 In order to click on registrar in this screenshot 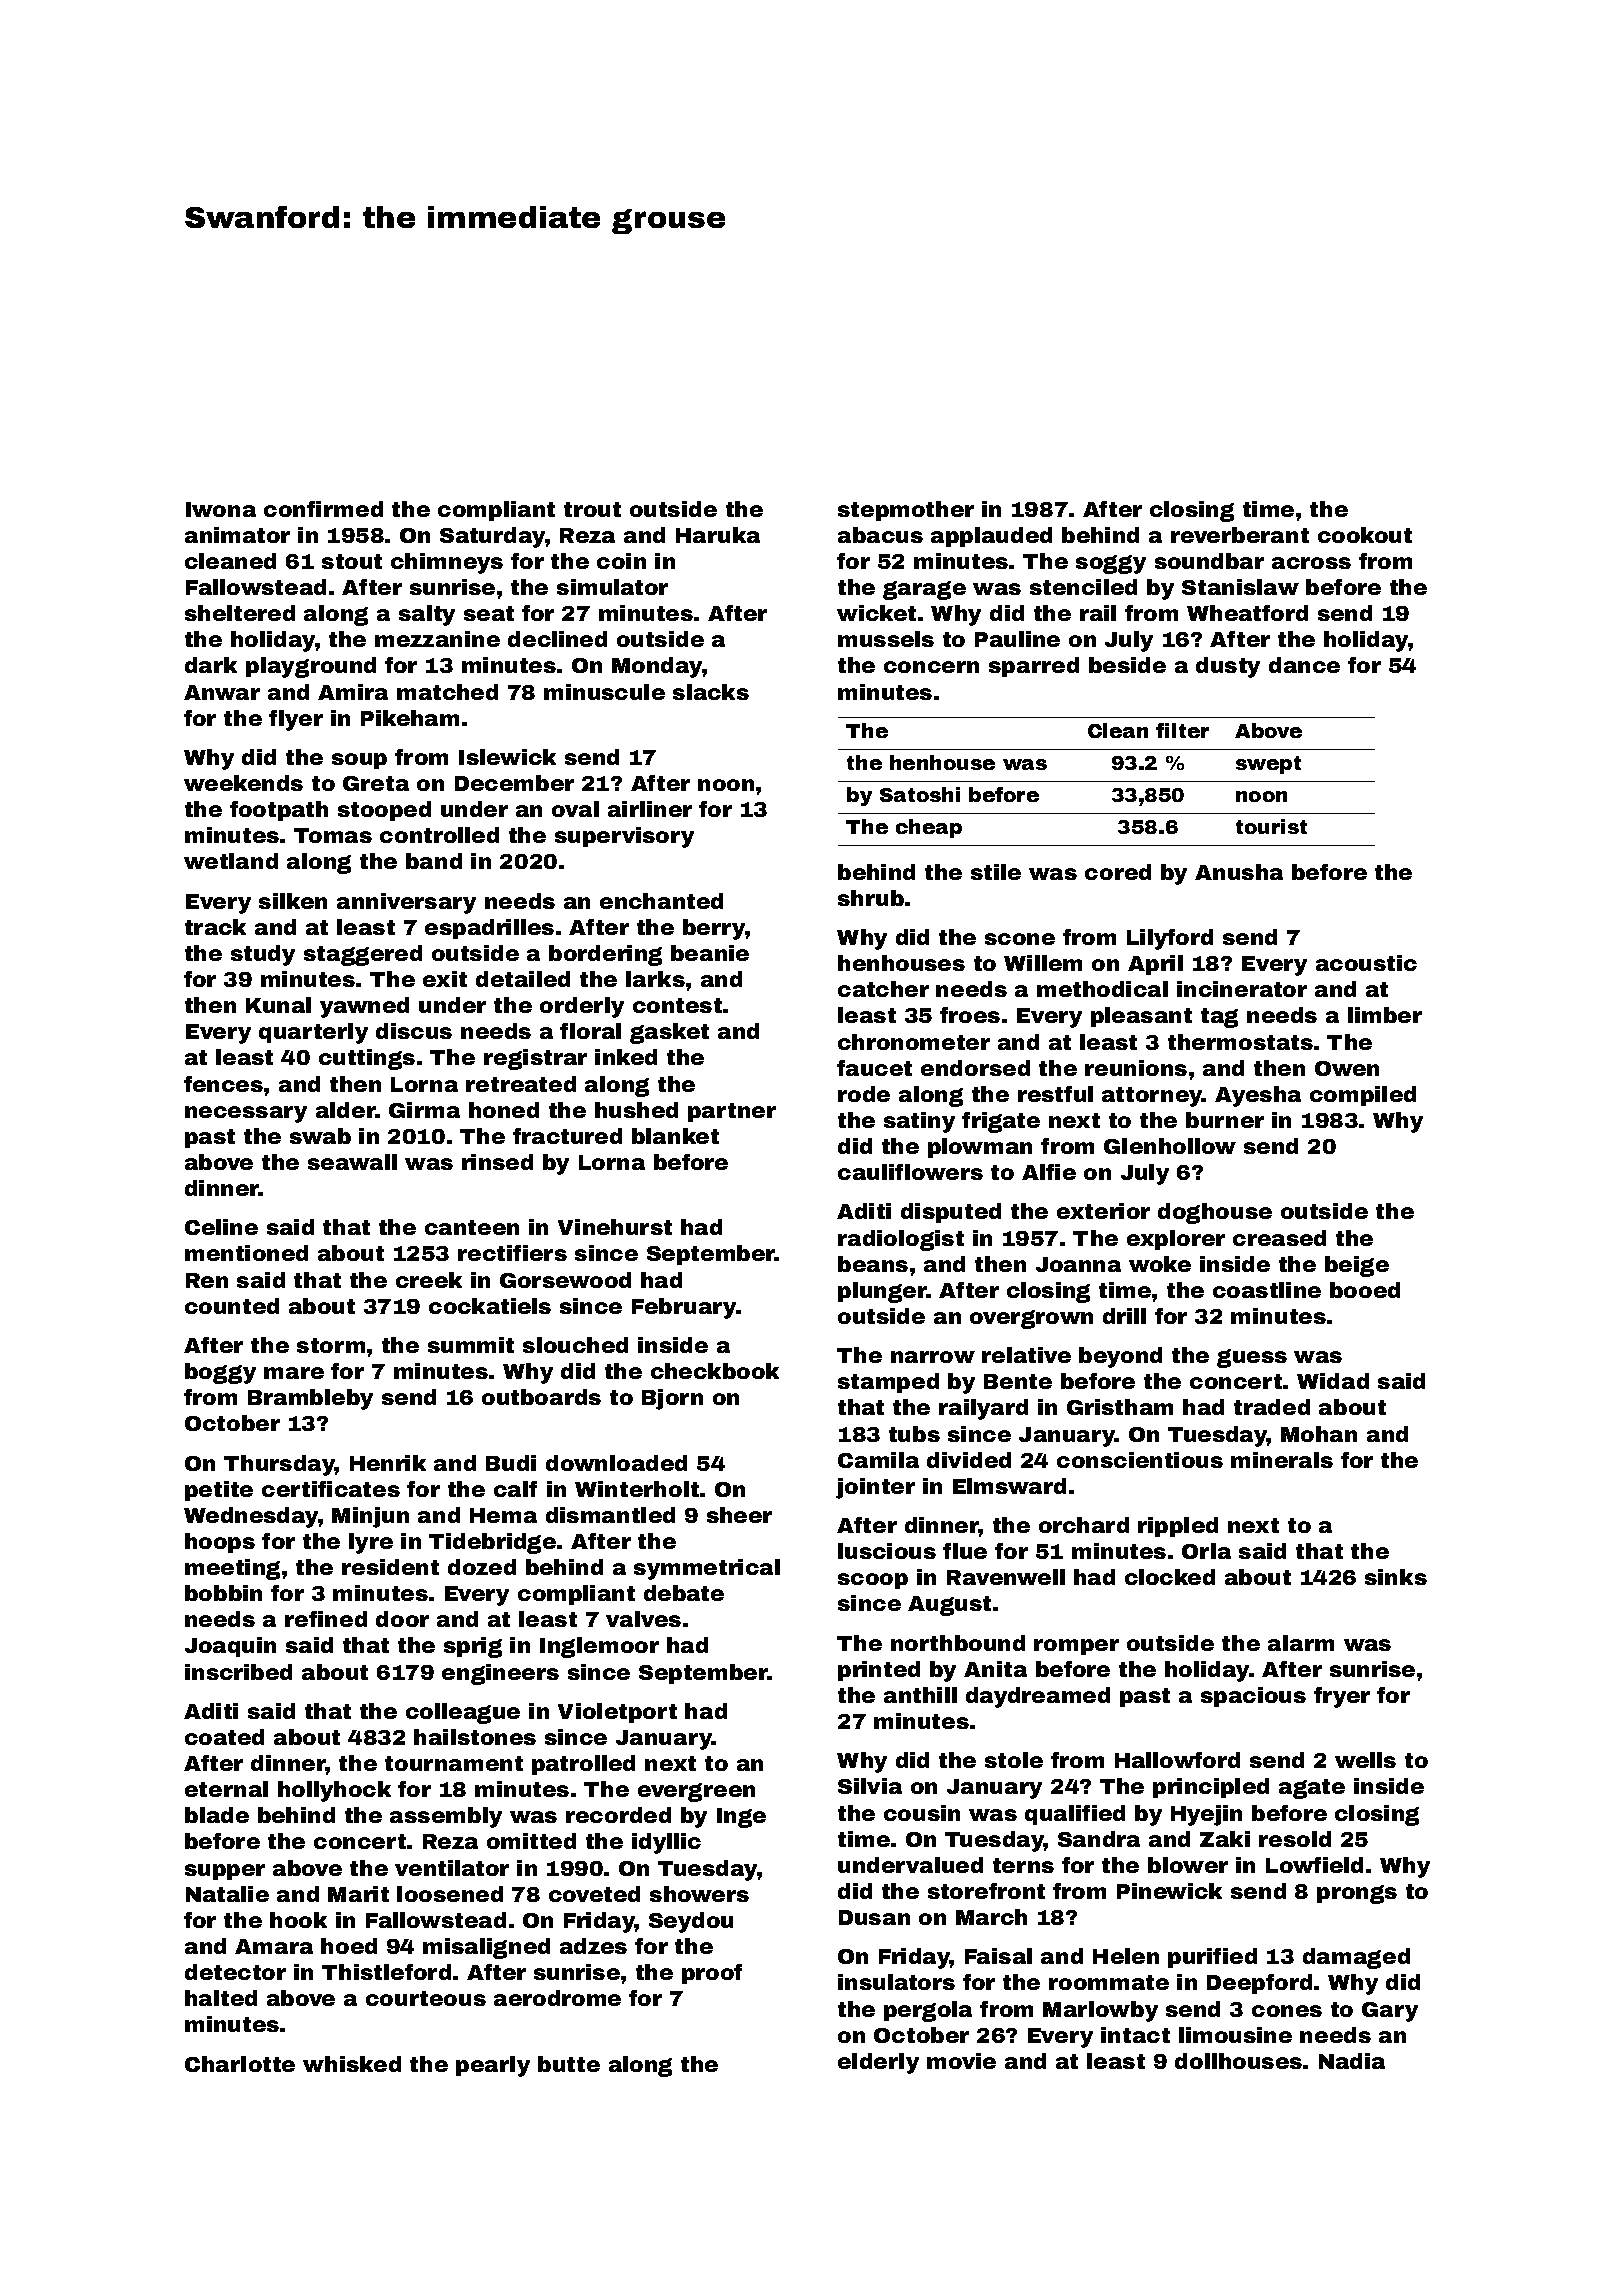, I will do `click(535, 1059)`.
